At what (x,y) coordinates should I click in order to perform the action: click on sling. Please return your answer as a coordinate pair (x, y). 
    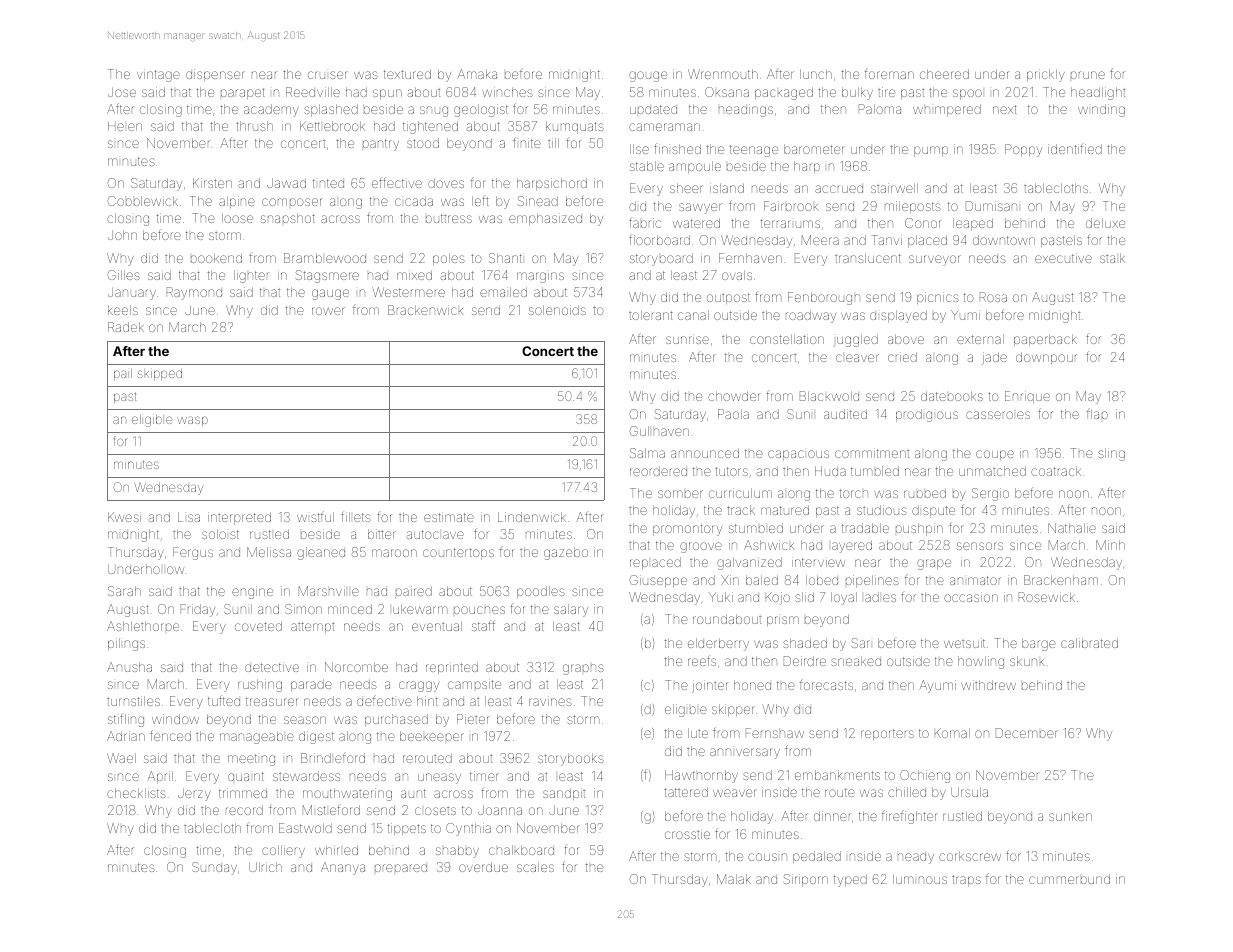
    Looking at the image, I should click on (1111, 454).
